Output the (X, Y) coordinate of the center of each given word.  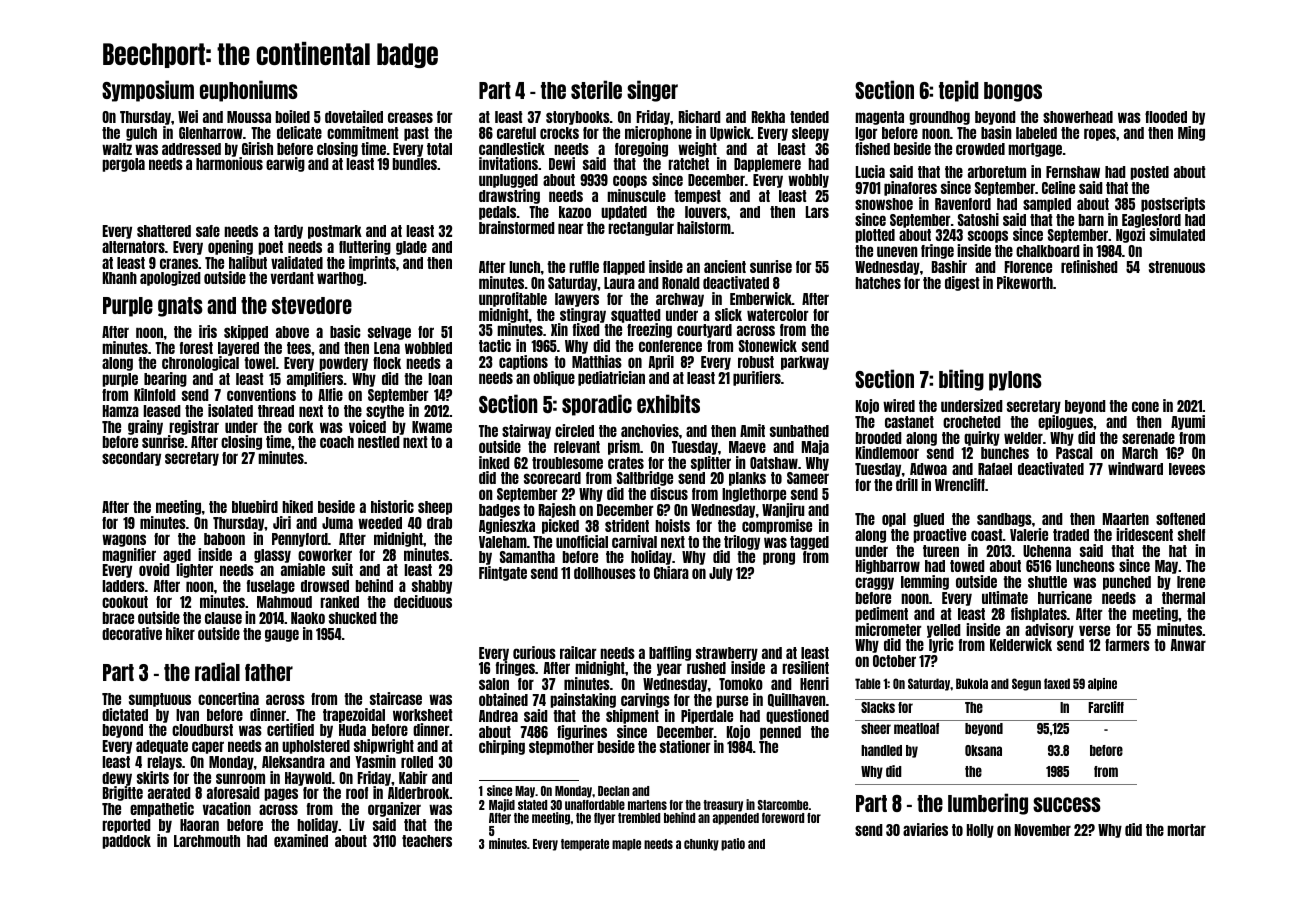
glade (411, 248)
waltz (117, 149)
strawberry (727, 654)
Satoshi (978, 219)
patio (733, 844)
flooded (1166, 117)
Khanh (120, 278)
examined (301, 840)
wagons (124, 540)
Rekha (768, 117)
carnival (634, 541)
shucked (353, 618)
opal (894, 520)
